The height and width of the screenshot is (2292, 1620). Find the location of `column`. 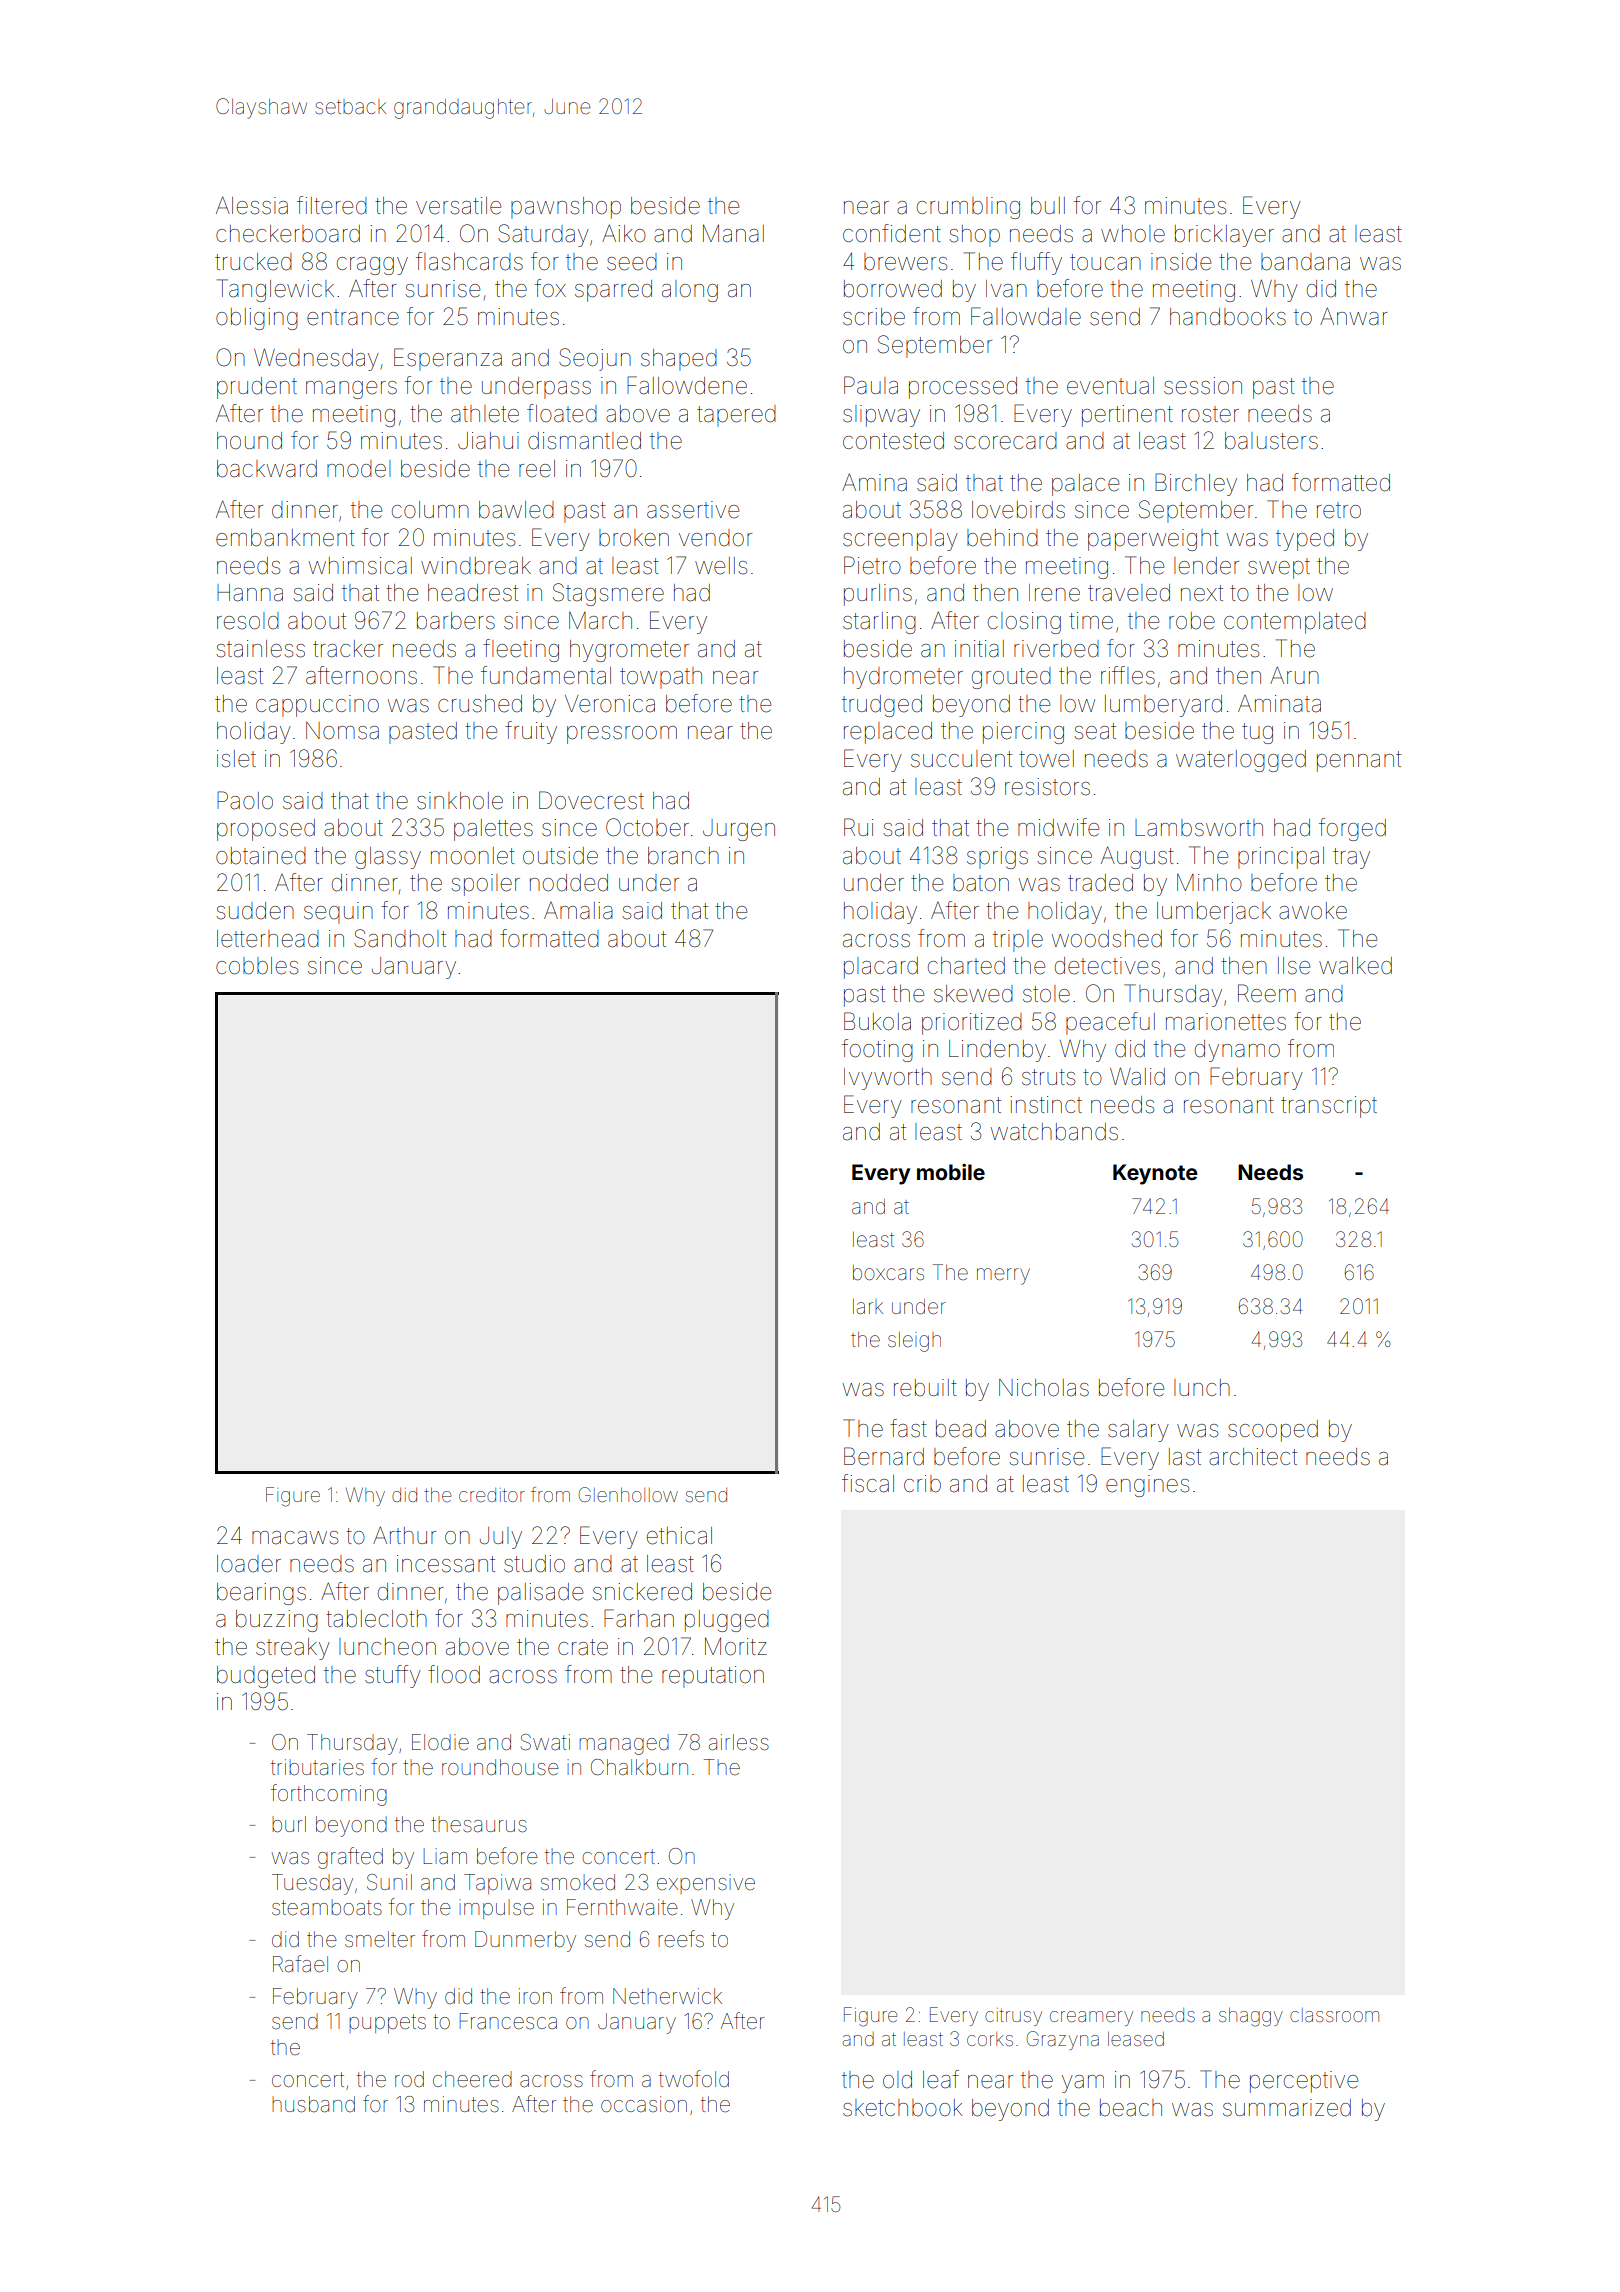

column is located at coordinates (430, 509).
